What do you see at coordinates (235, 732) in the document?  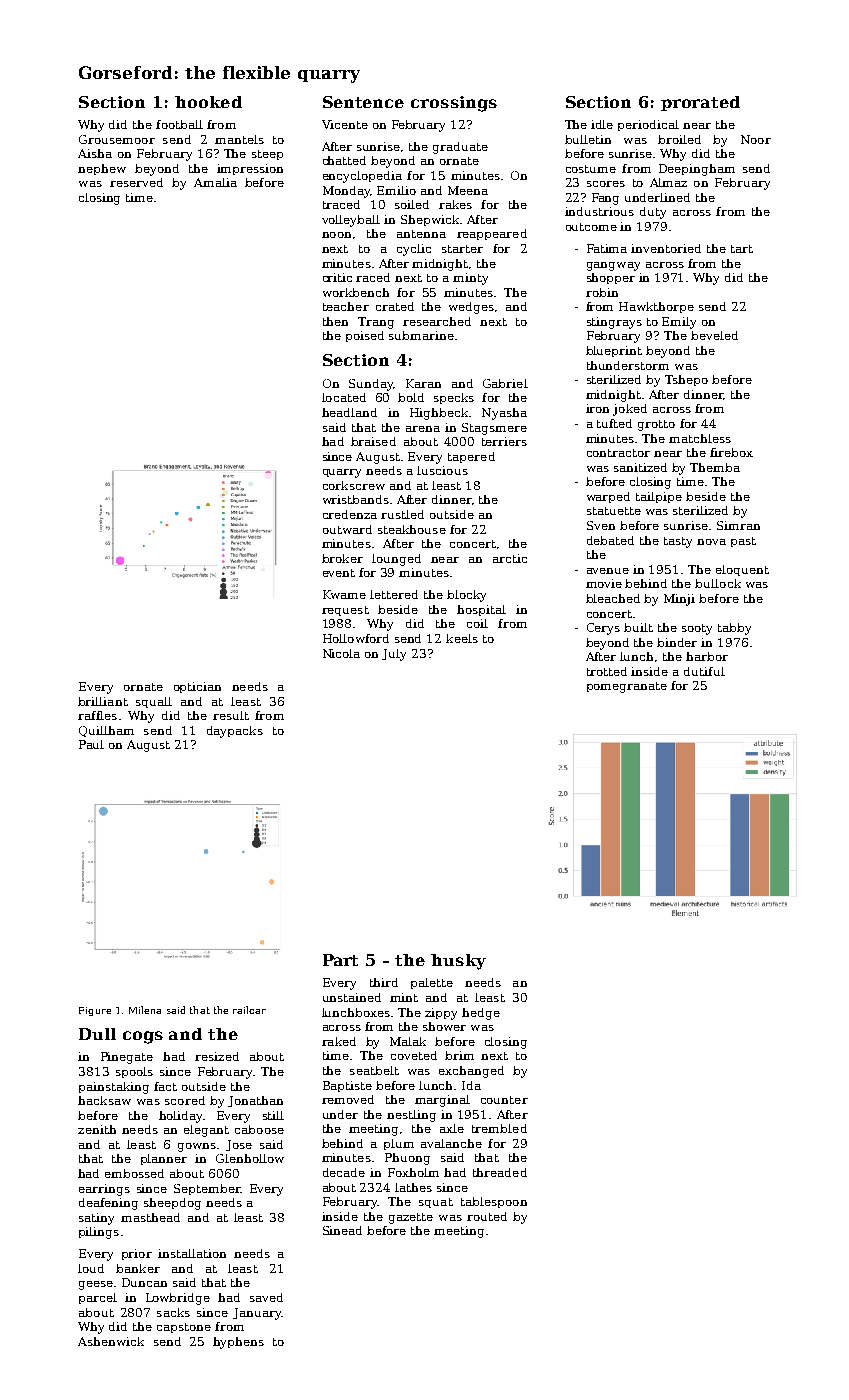 I see `daypacks` at bounding box center [235, 732].
